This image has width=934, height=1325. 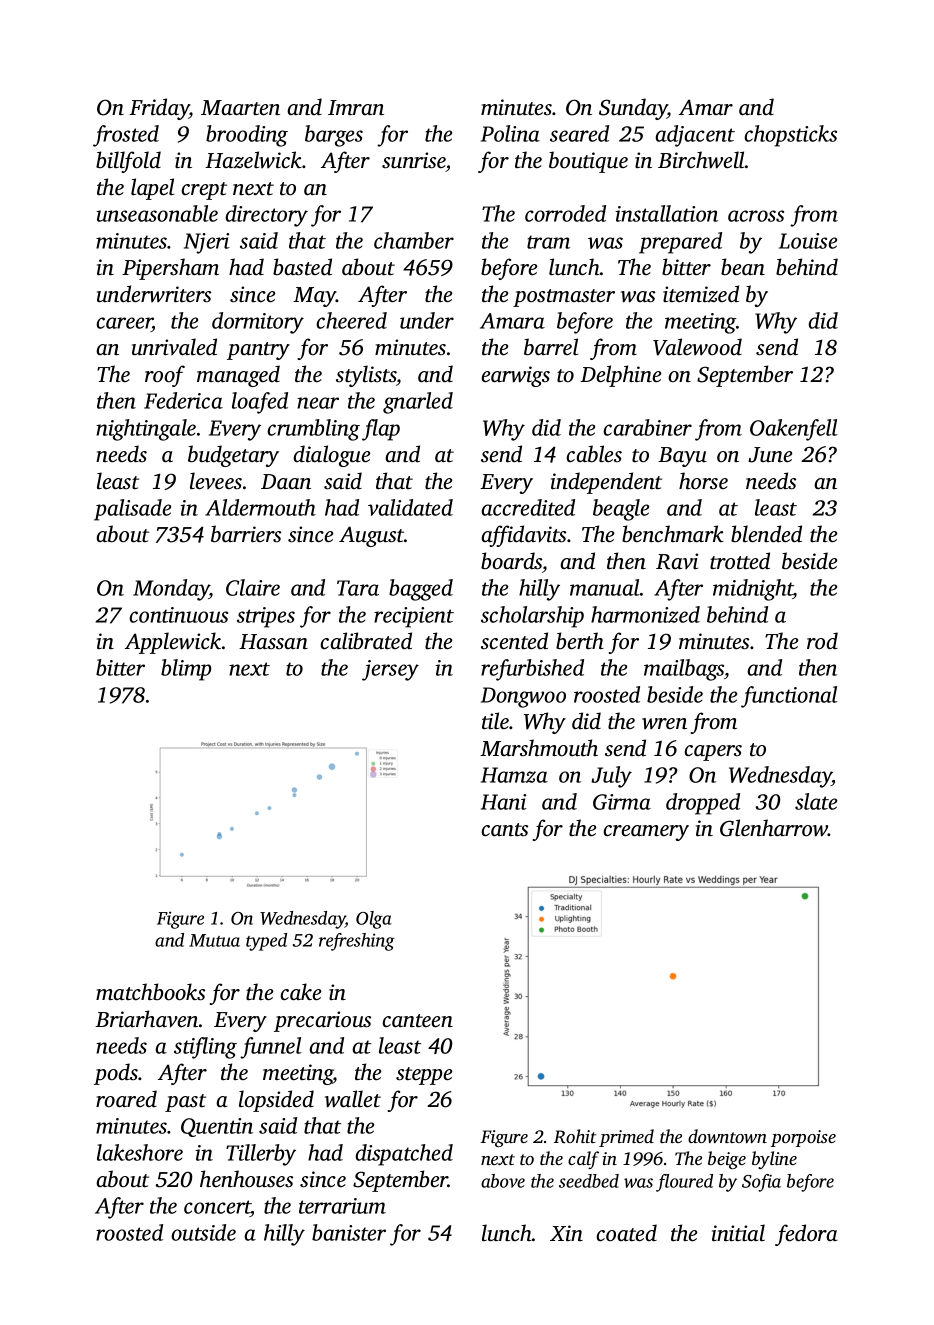 I want to click on tile, so click(x=495, y=720).
